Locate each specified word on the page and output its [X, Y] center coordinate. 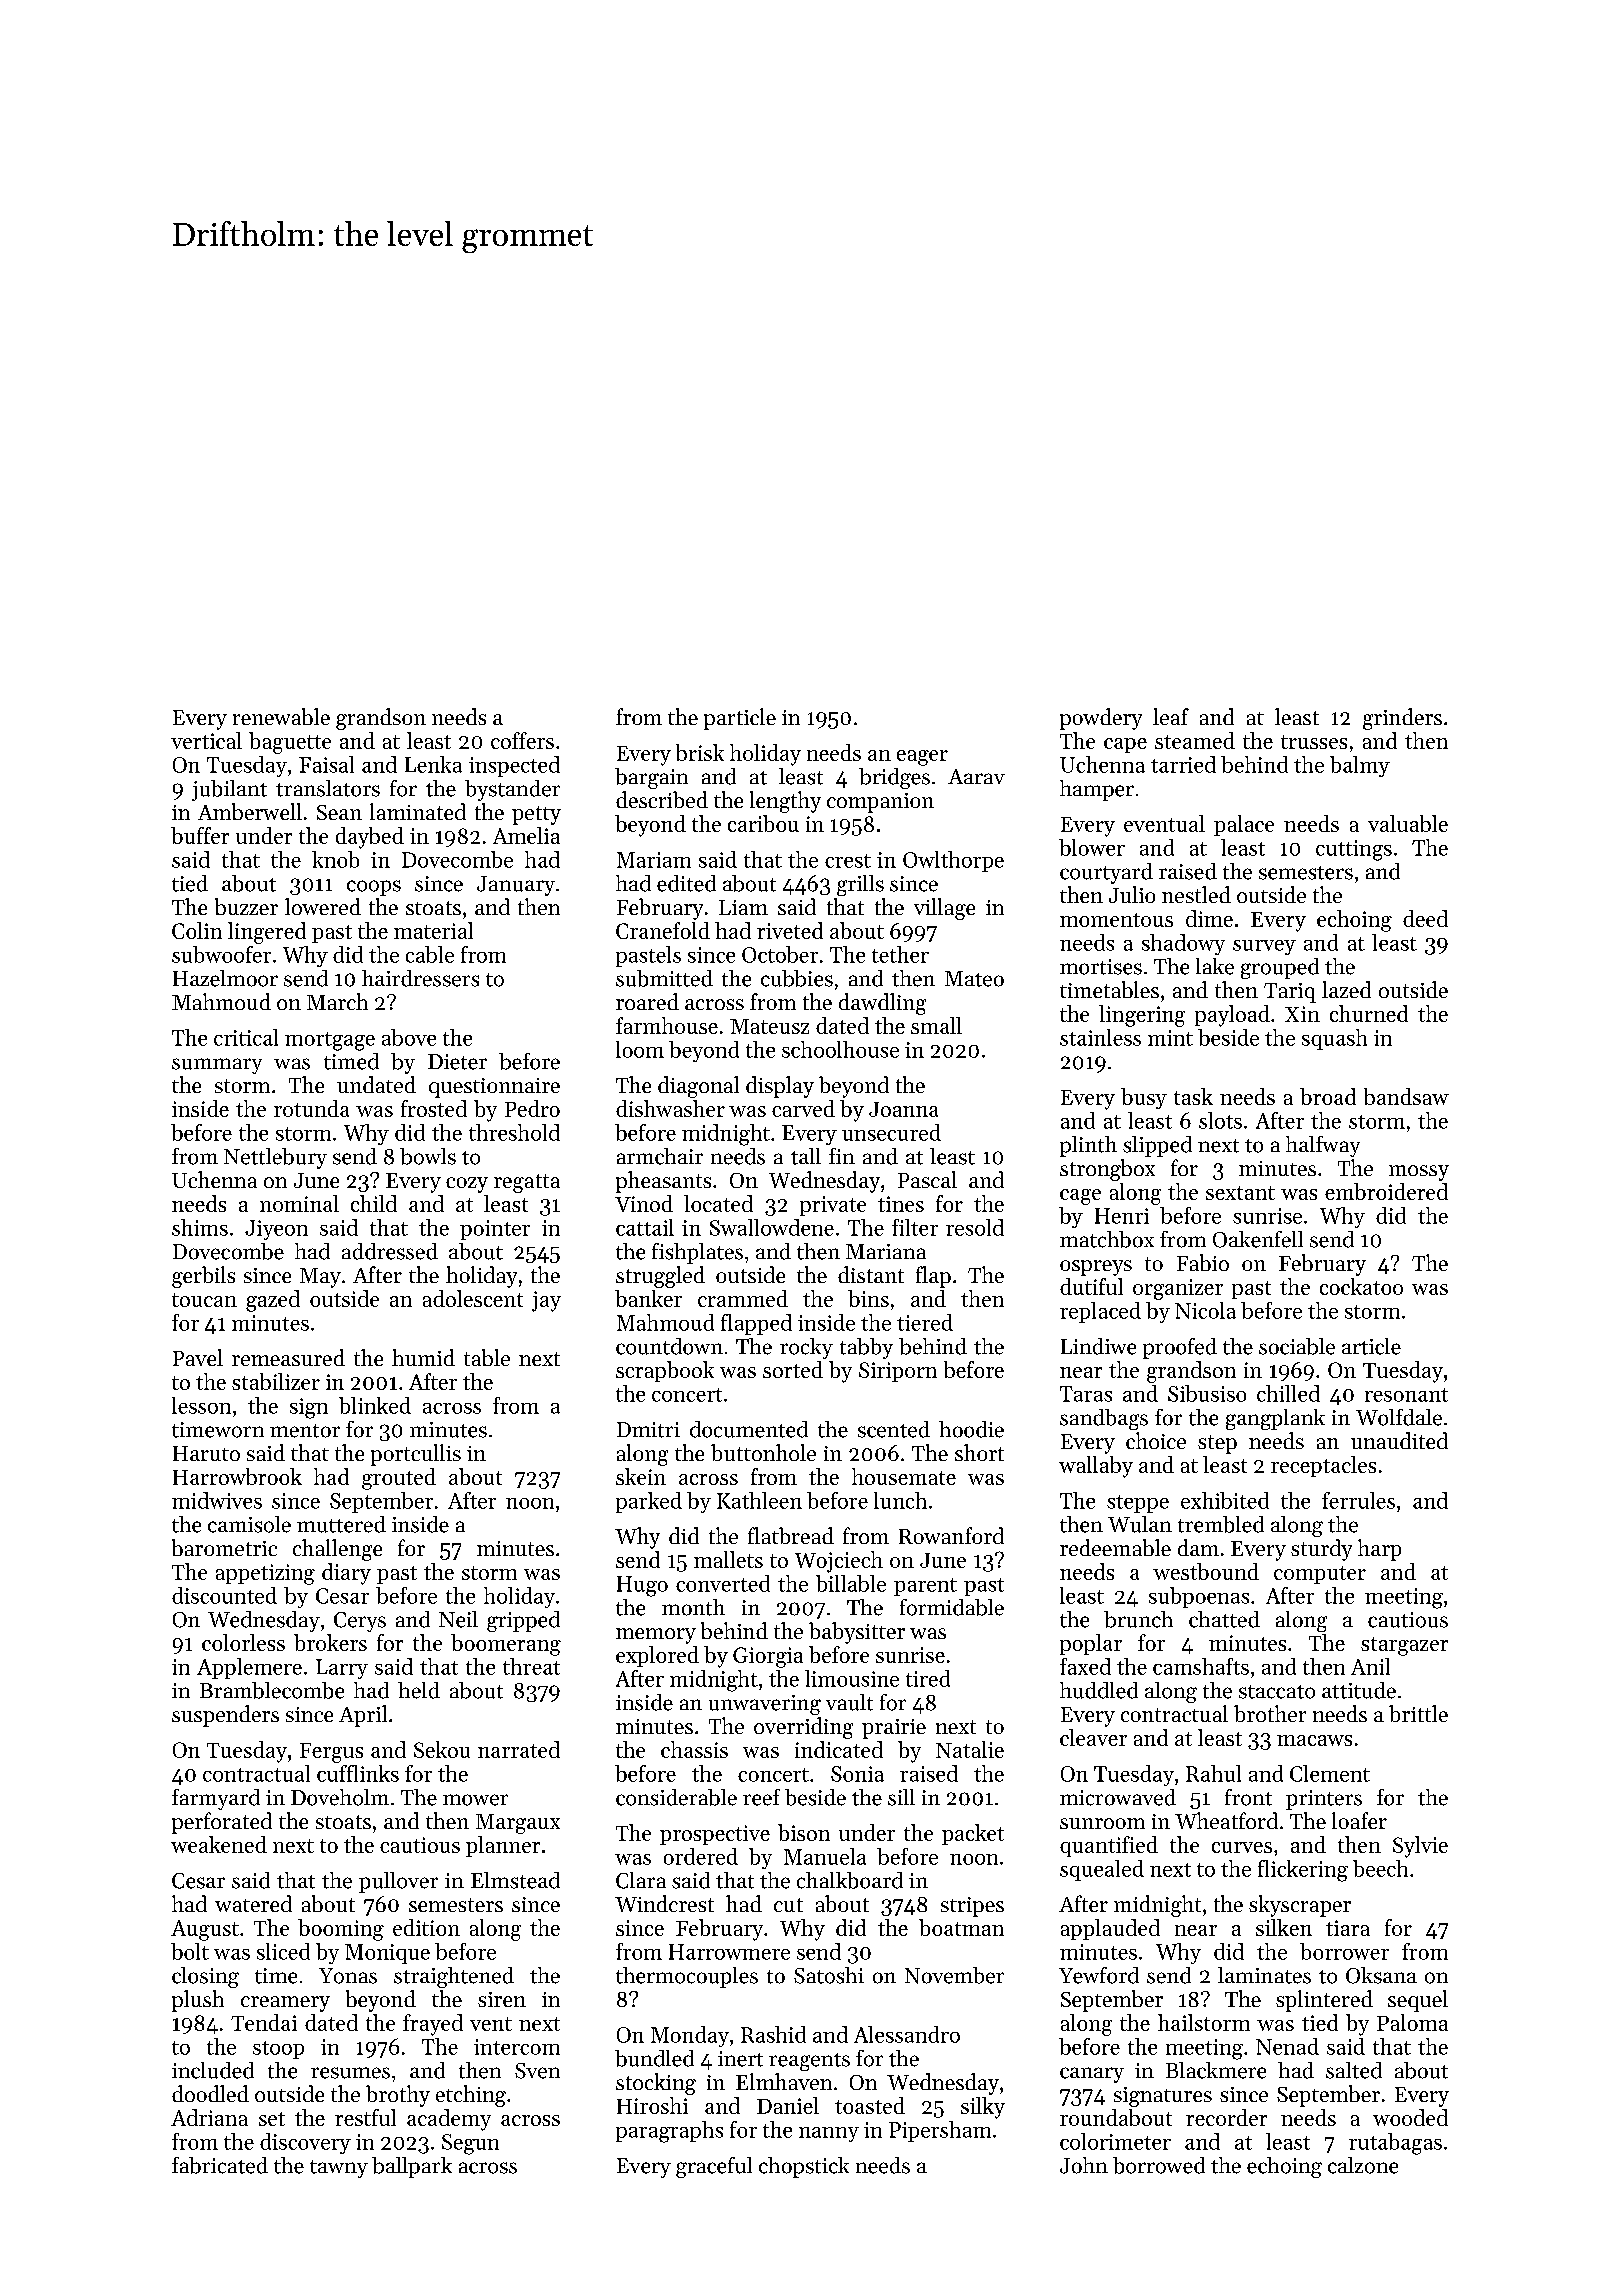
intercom [517, 2047]
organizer [1178, 1289]
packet [973, 1834]
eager [922, 758]
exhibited [1225, 1500]
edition [426, 1927]
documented [749, 1429]
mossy [1419, 1173]
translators [328, 788]
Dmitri [648, 1430]
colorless [243, 1642]
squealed [1102, 1870]
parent [925, 1587]
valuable [1408, 823]
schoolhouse [840, 1049]
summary [217, 1066]
